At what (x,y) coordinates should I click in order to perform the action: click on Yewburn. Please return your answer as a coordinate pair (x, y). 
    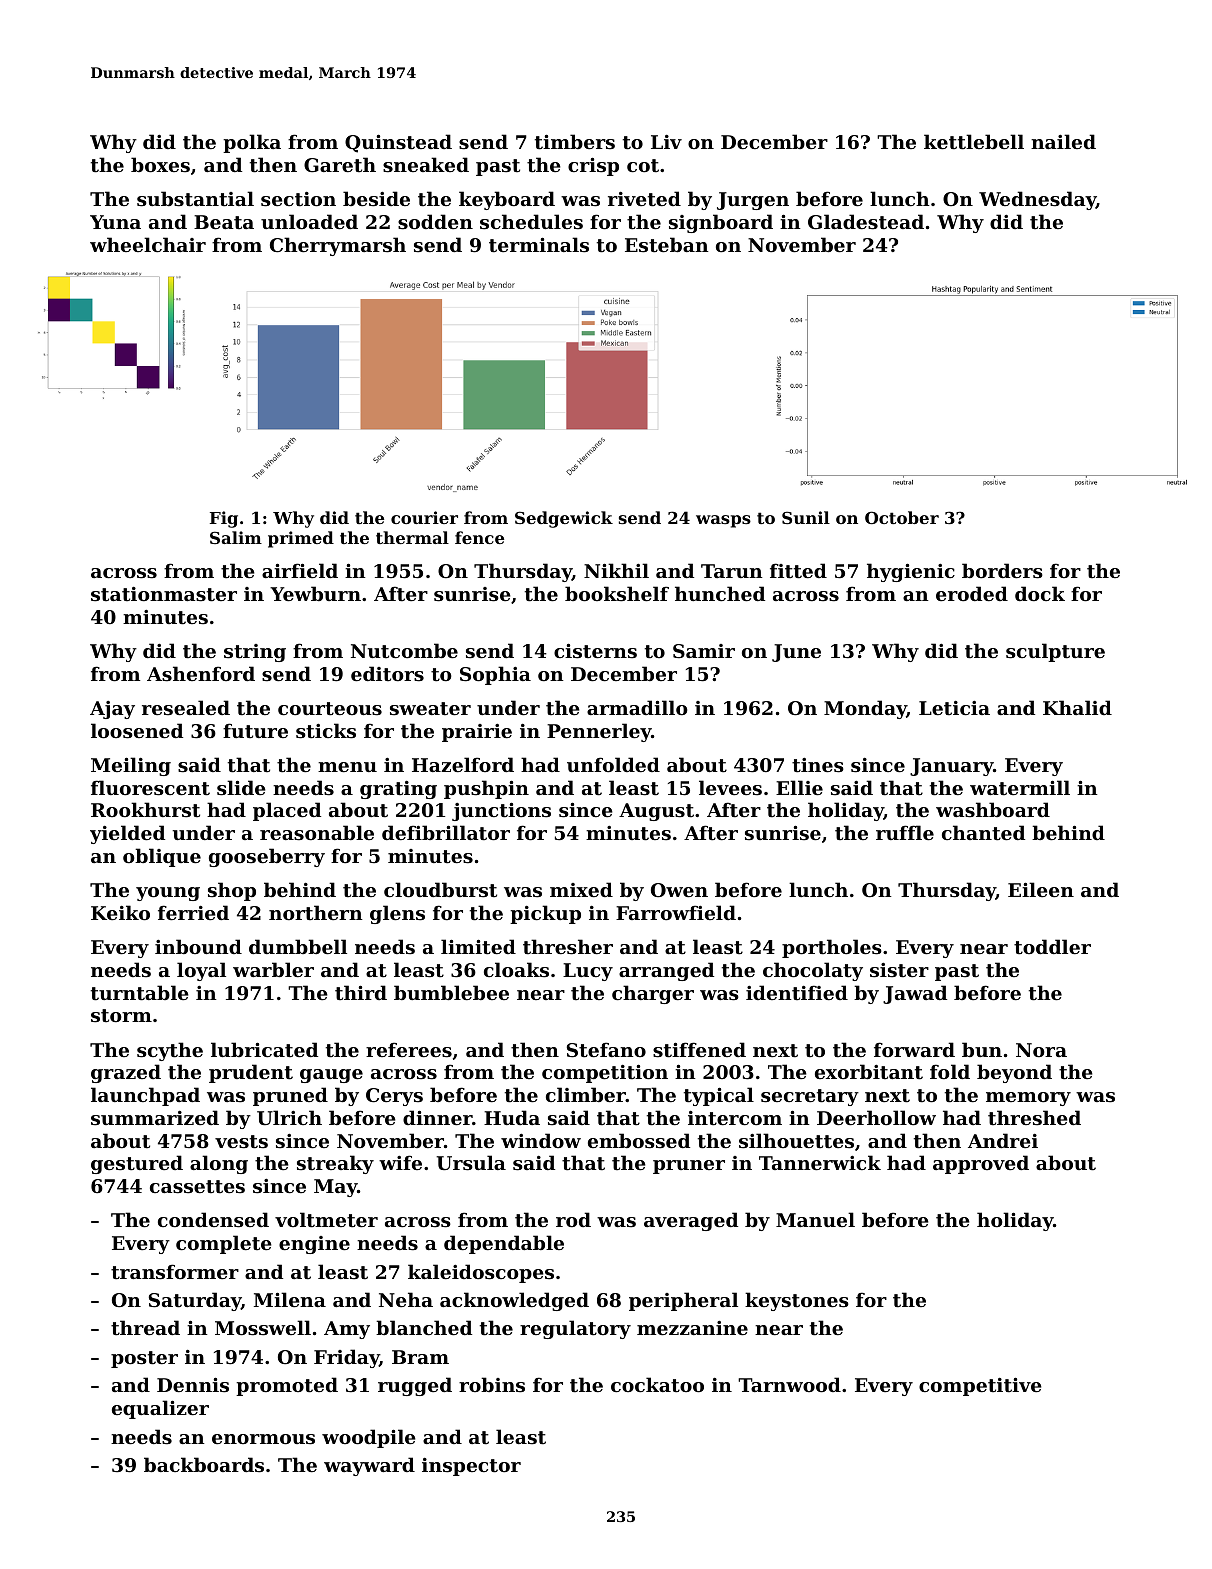
    Looking at the image, I should click on (315, 593).
